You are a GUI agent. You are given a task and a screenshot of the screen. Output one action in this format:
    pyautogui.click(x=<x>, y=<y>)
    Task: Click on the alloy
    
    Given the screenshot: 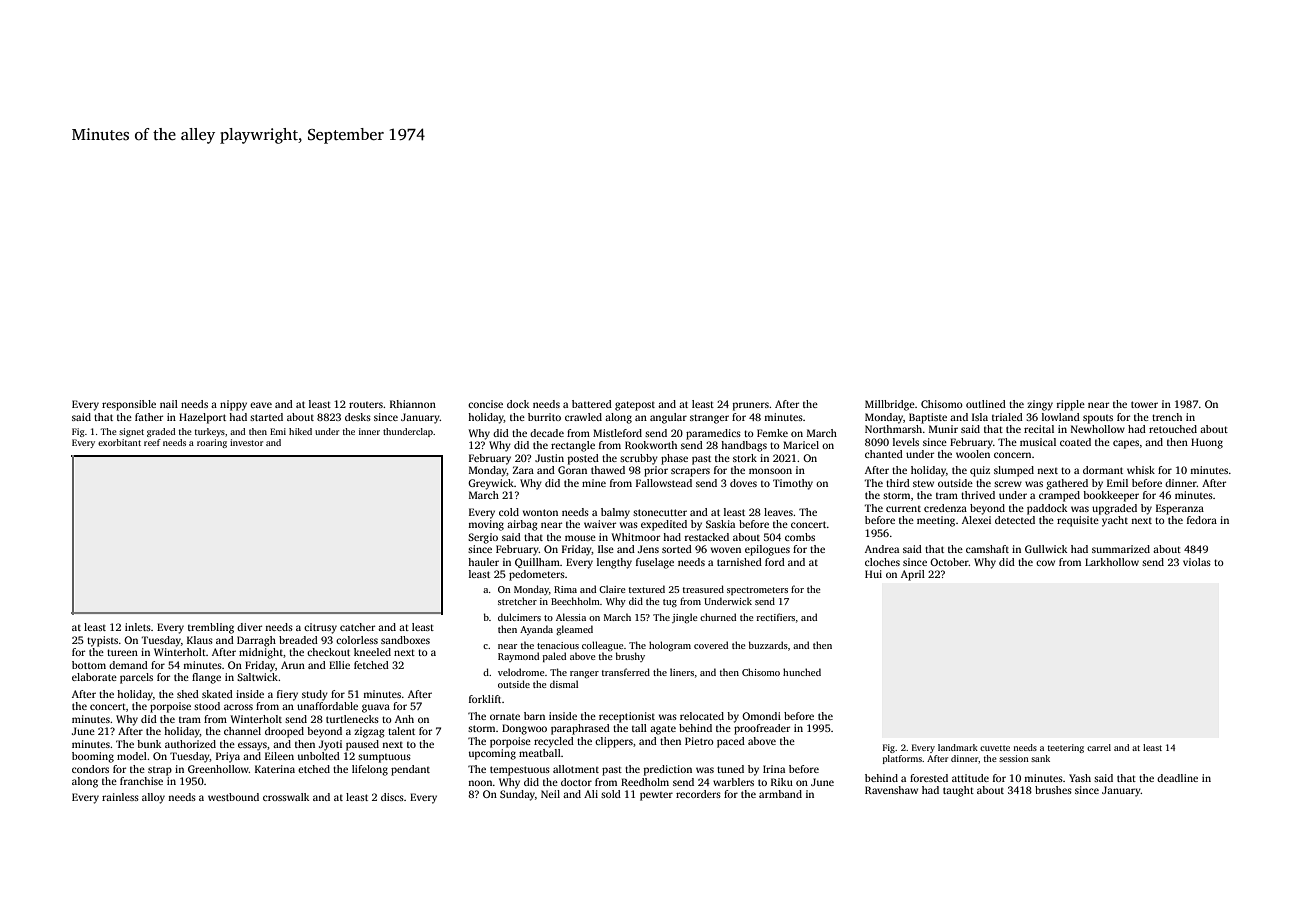 What is the action you would take?
    pyautogui.click(x=153, y=798)
